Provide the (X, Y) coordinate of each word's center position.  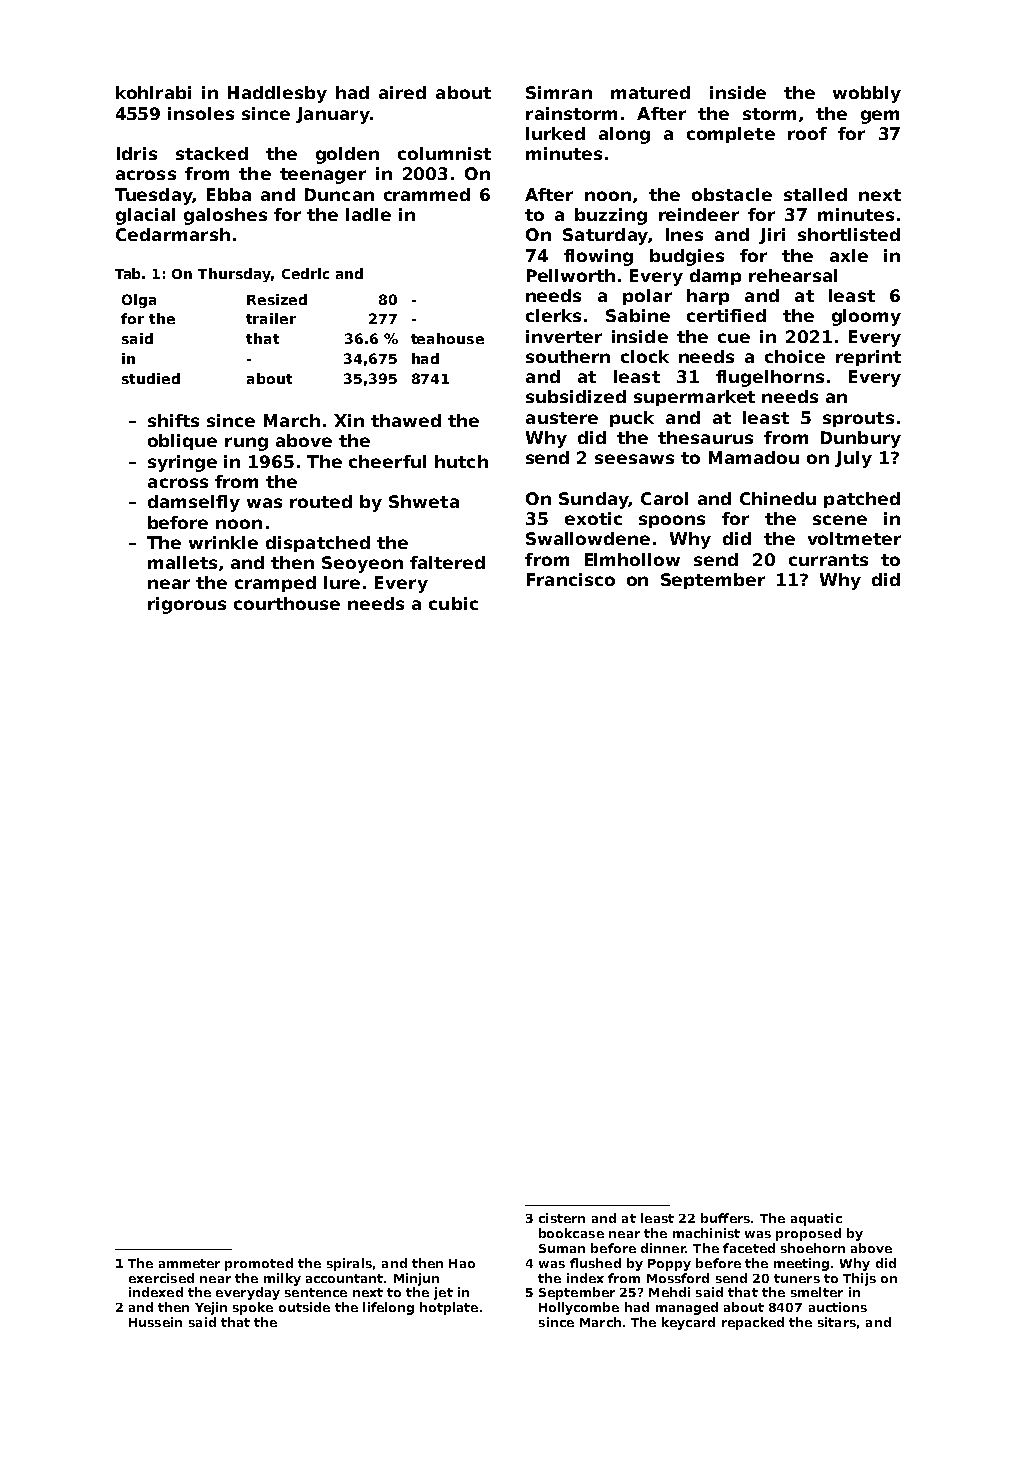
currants (828, 560)
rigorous (187, 605)
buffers (725, 1218)
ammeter (189, 1263)
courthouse (287, 603)
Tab (127, 273)
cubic (453, 603)
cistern (562, 1218)
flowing (598, 257)
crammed (427, 194)
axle (849, 255)
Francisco (571, 579)
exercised (161, 1278)
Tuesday (153, 196)
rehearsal (793, 275)
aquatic (816, 1219)
